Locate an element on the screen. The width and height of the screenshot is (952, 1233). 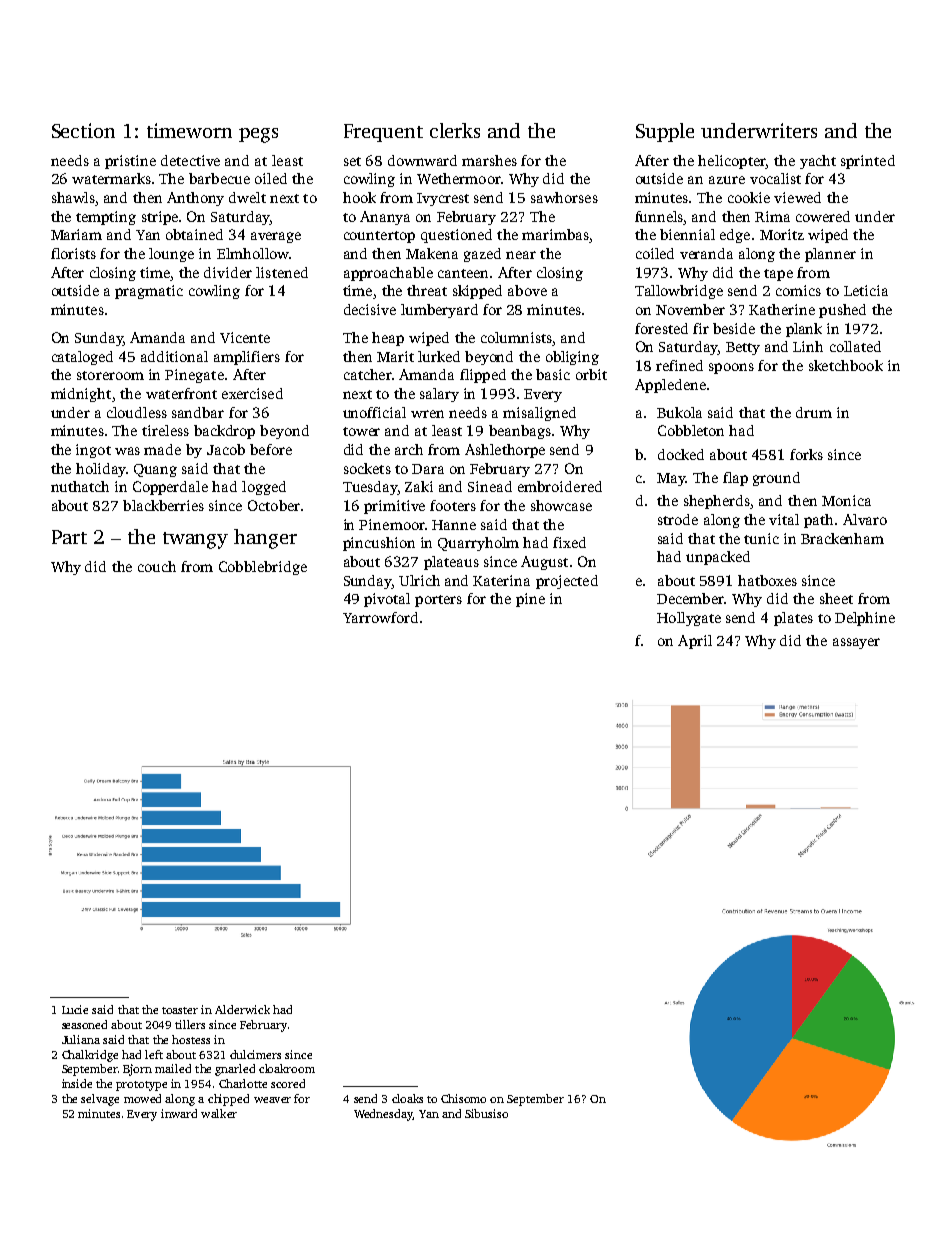
Chisomo is located at coordinates (463, 1098).
